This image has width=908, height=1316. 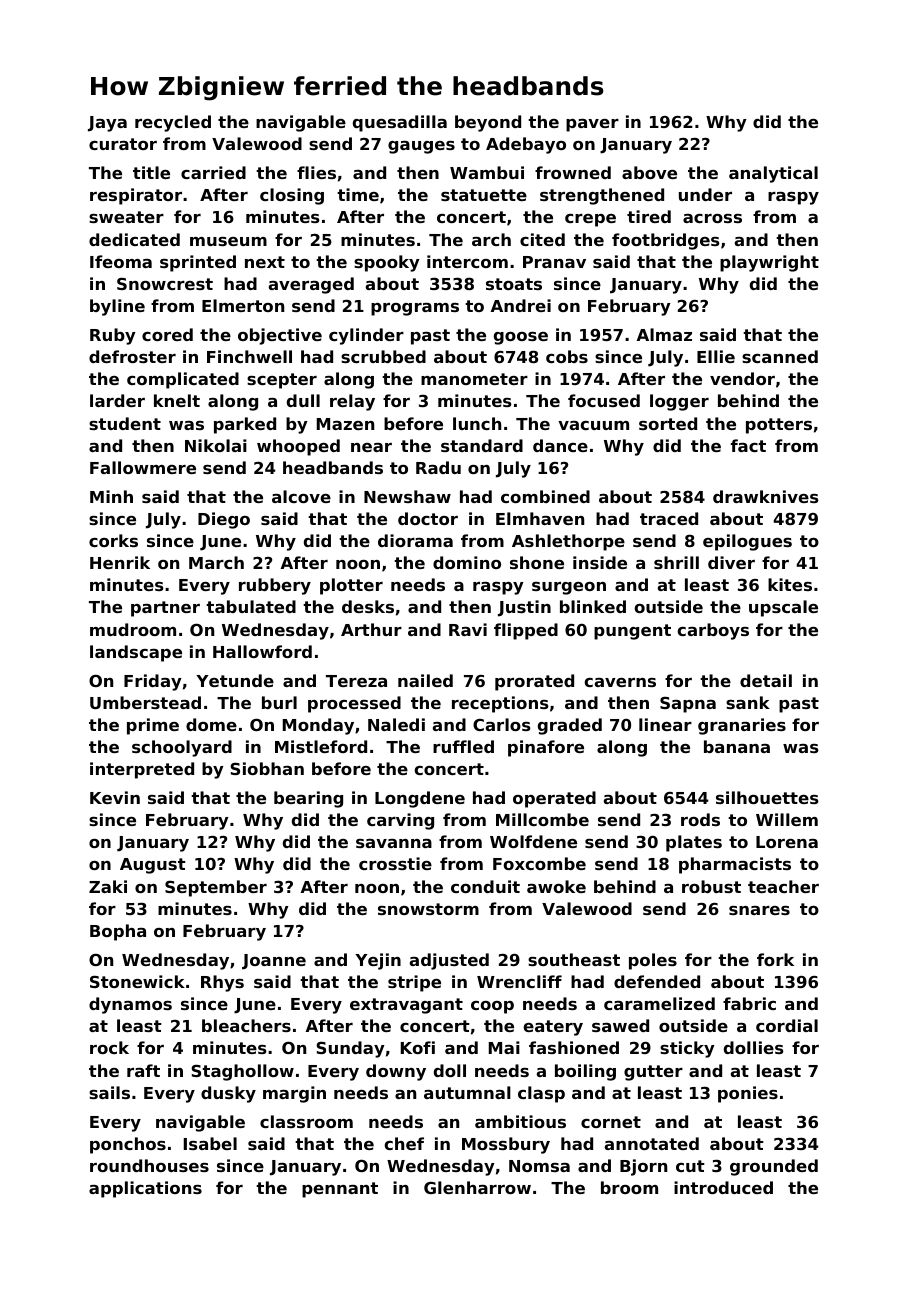 What do you see at coordinates (395, 863) in the image?
I see `crosstie` at bounding box center [395, 863].
